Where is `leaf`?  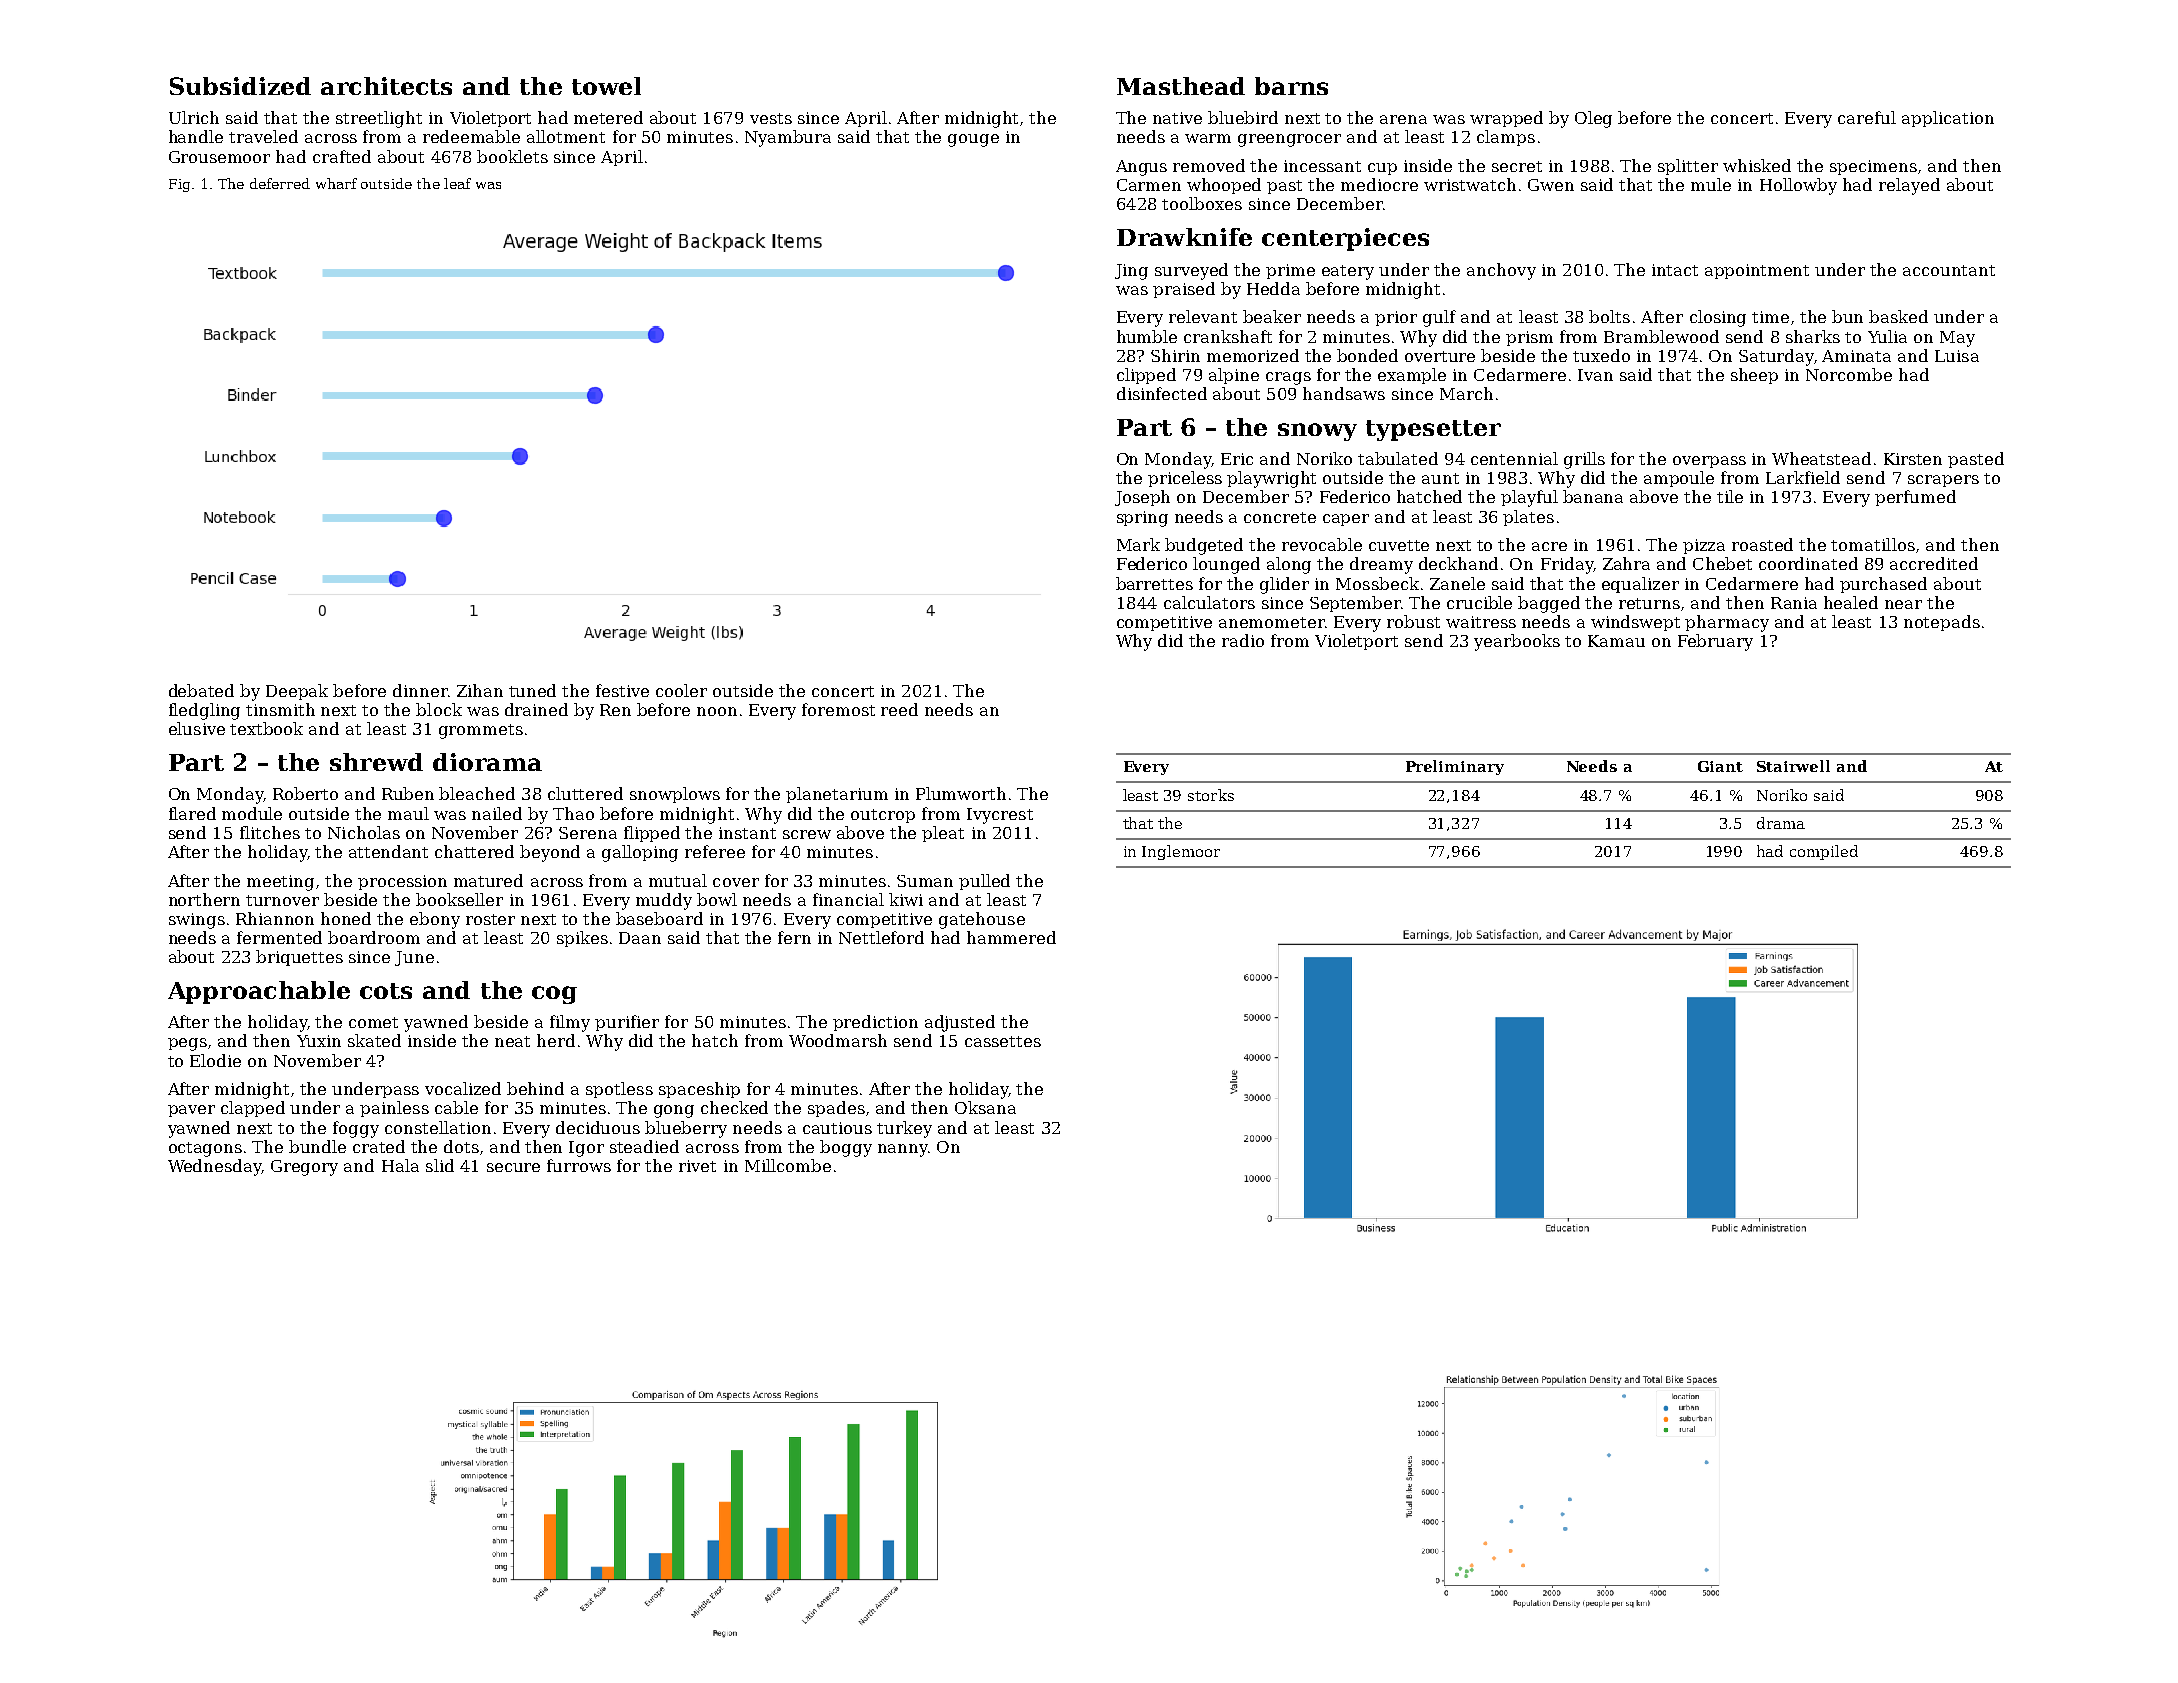
leaf is located at coordinates (457, 183).
